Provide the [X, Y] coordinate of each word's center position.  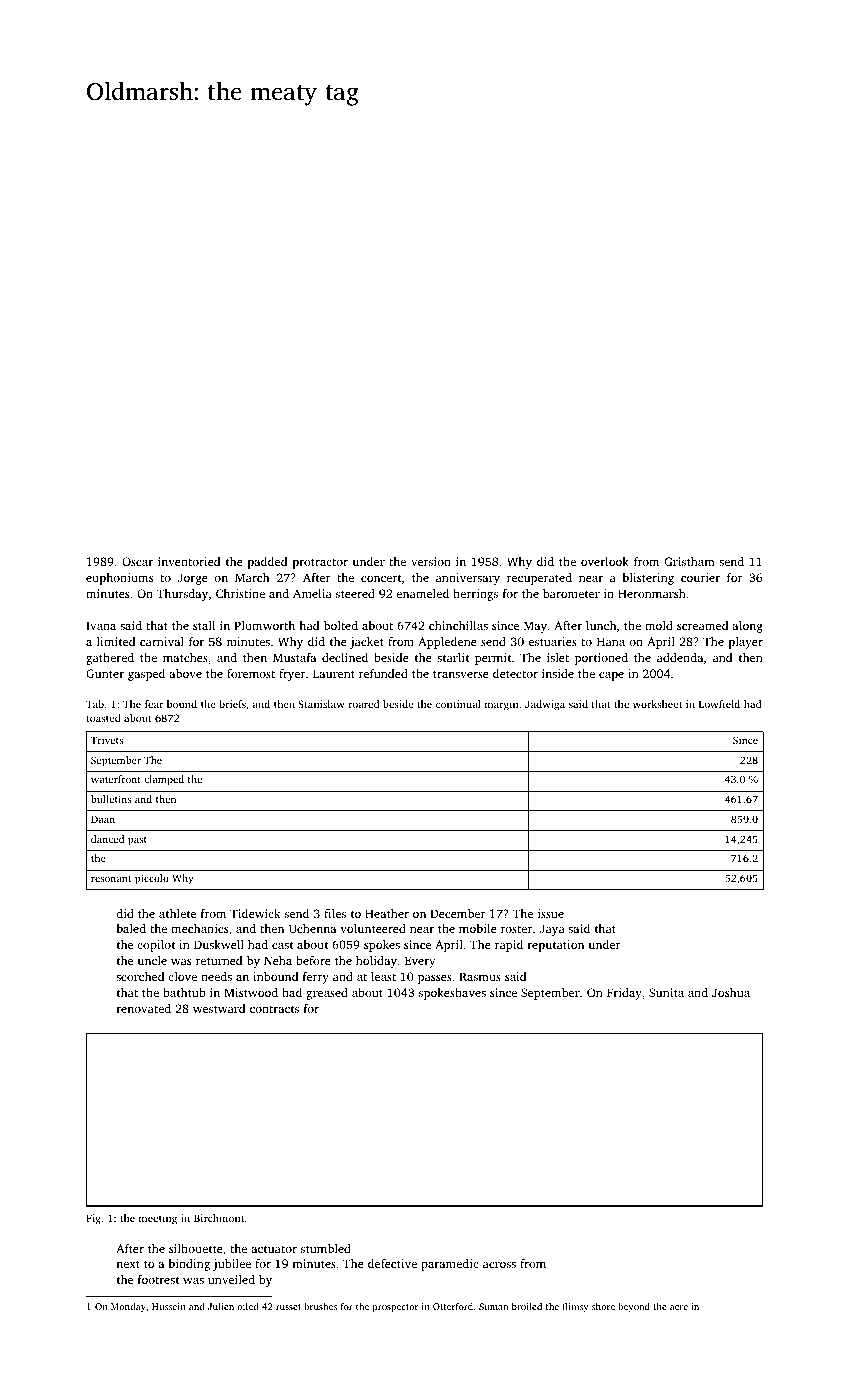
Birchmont [219, 1218]
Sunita [666, 992]
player [745, 643]
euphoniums [119, 579]
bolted [341, 625]
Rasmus [480, 976]
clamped [164, 780]
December [458, 913]
